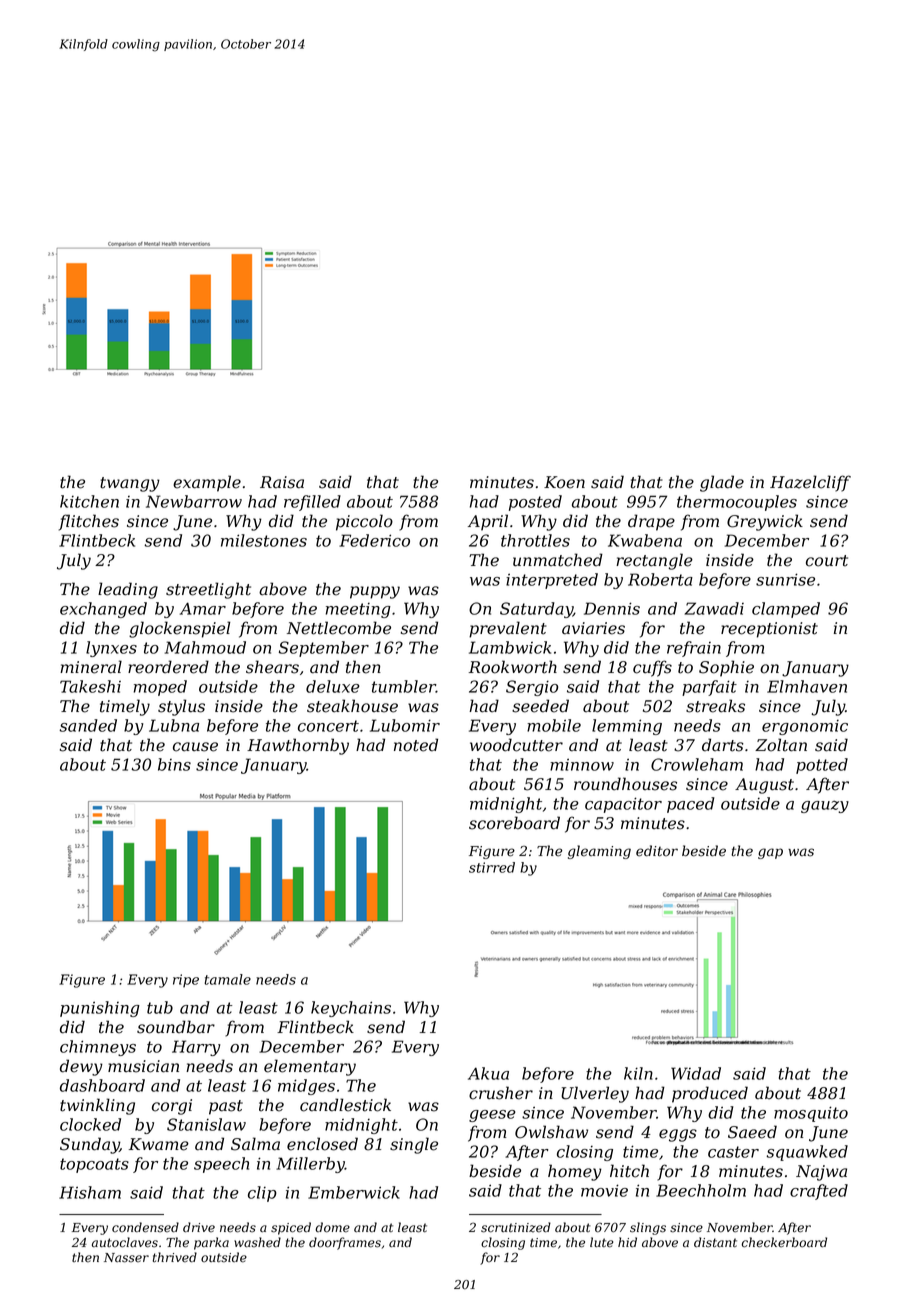 The height and width of the image is (1316, 908). What do you see at coordinates (100, 1009) in the image?
I see `punishing` at bounding box center [100, 1009].
